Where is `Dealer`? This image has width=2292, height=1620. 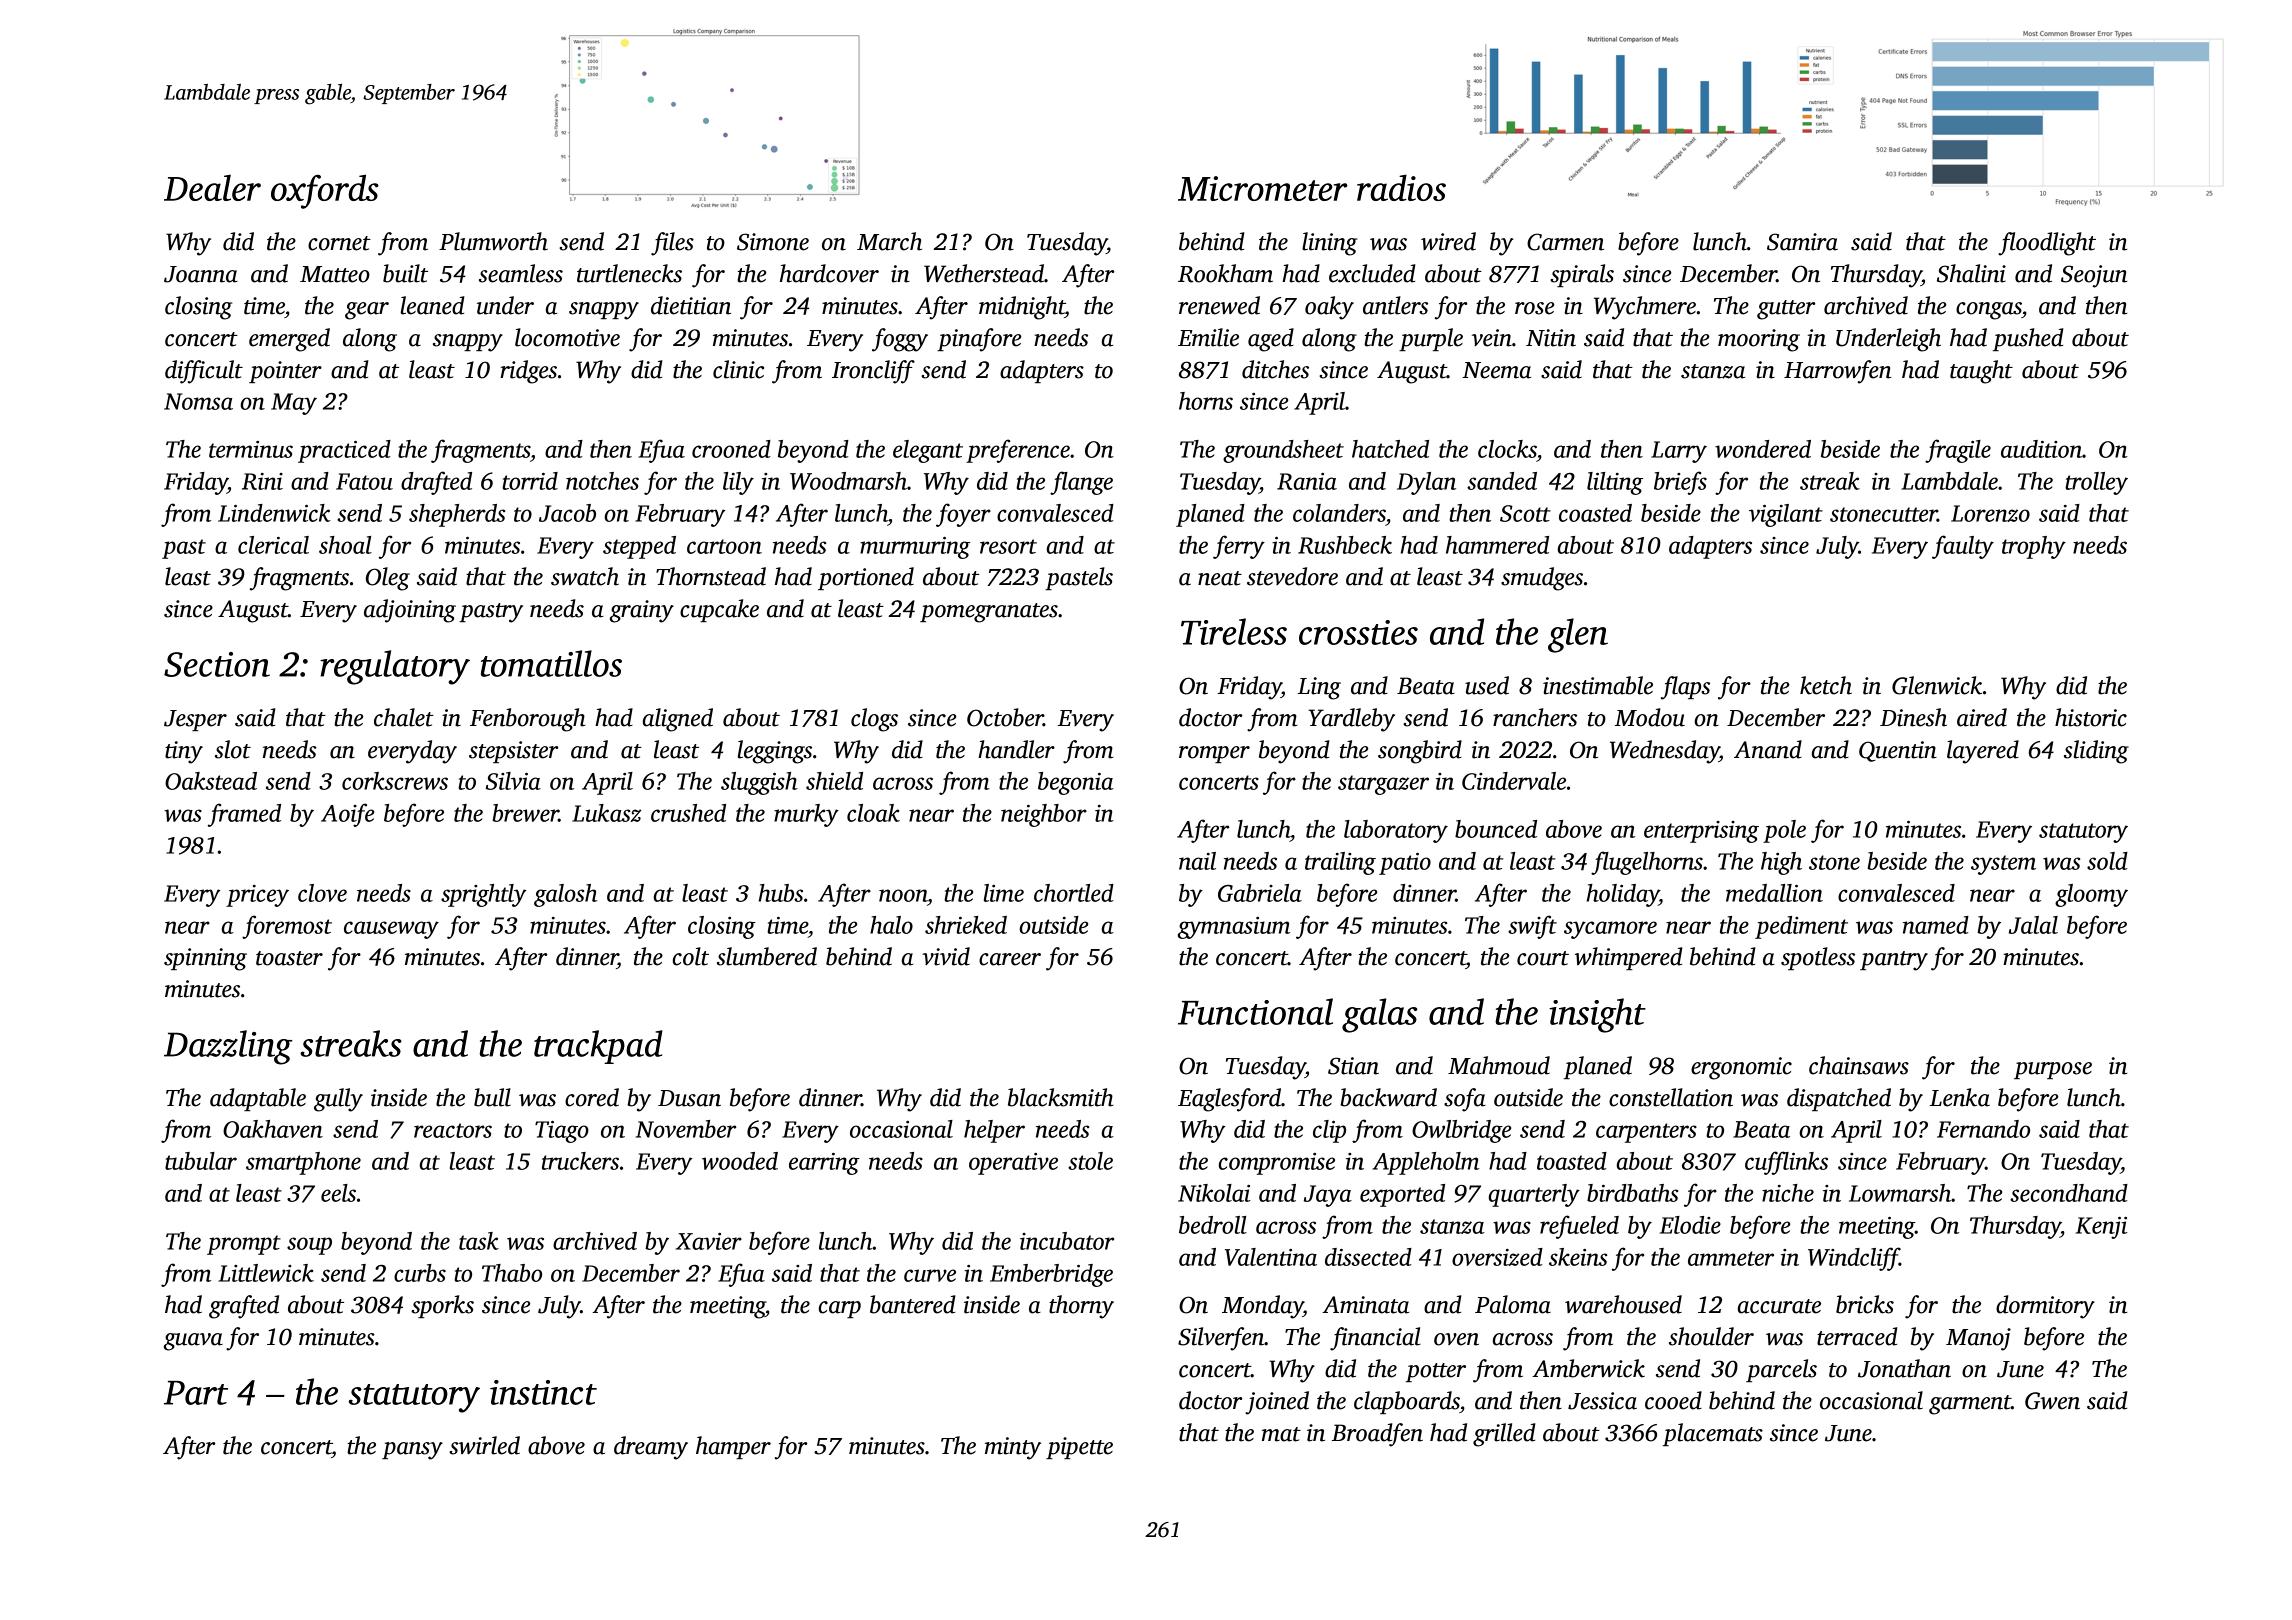
Dealer is located at coordinates (212, 187).
